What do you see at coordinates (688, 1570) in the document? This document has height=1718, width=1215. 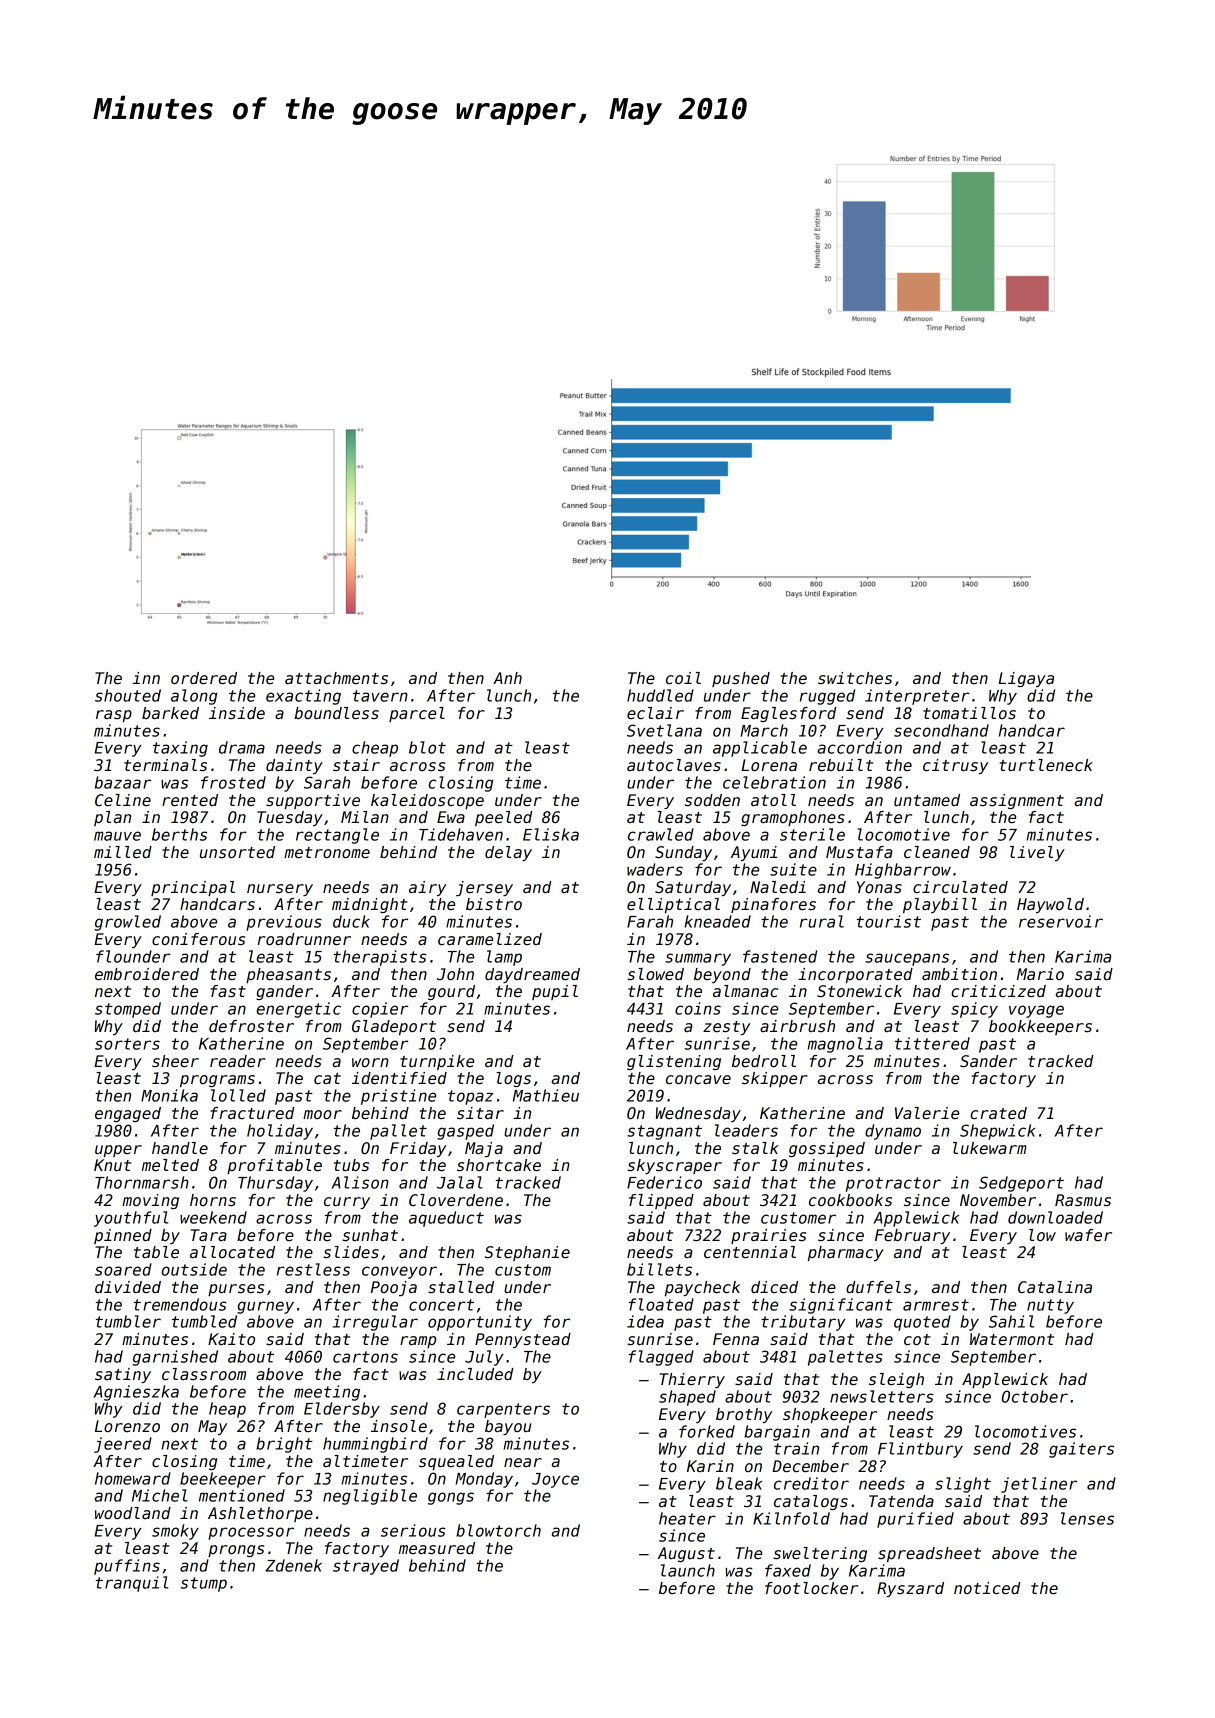 I see `launch` at bounding box center [688, 1570].
